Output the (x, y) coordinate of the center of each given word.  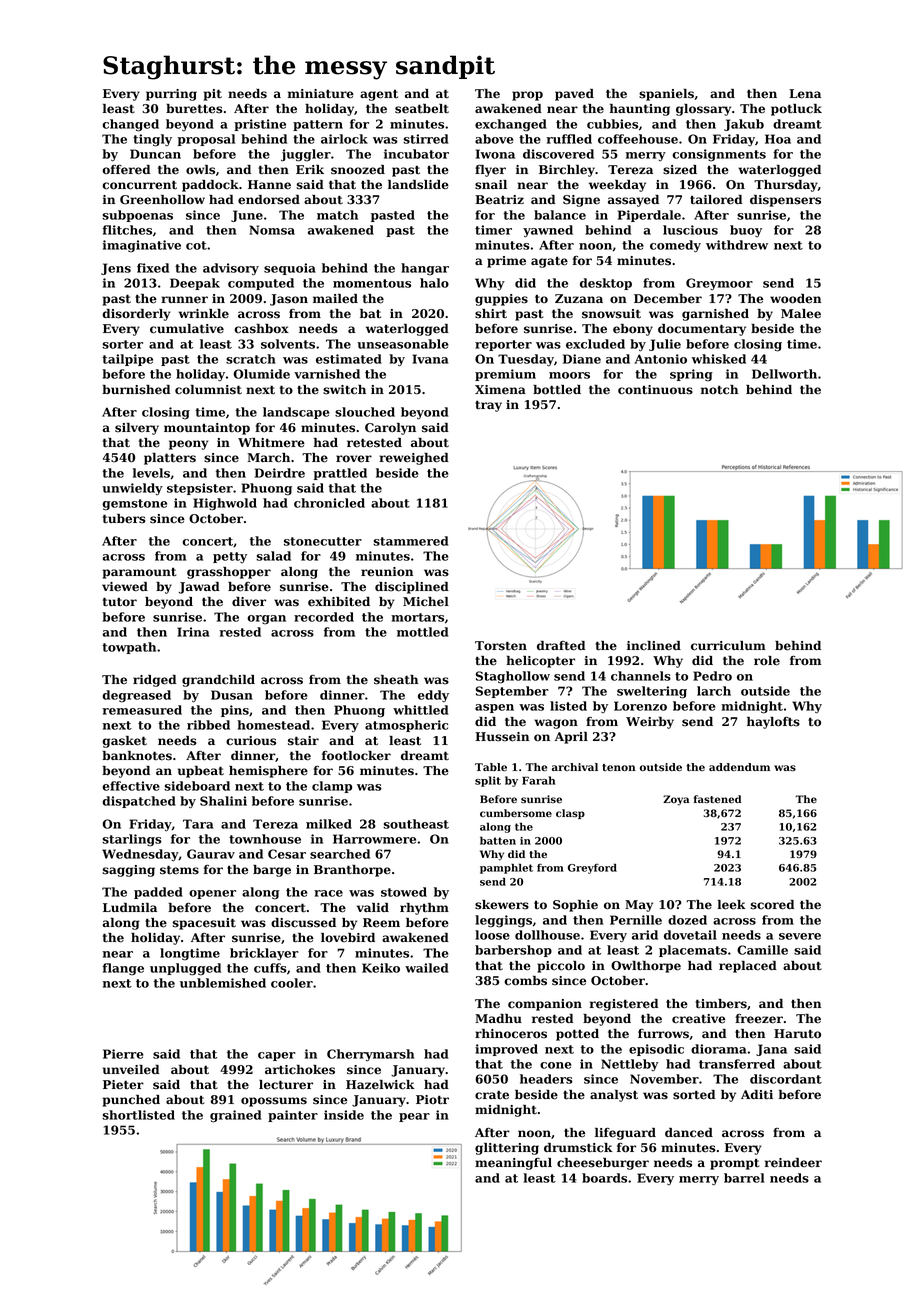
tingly (152, 140)
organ (266, 620)
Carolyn (390, 429)
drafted (561, 646)
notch (719, 390)
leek (731, 905)
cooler (292, 983)
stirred (426, 139)
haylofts (773, 723)
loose (492, 935)
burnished (136, 390)
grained (236, 1116)
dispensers (785, 201)
